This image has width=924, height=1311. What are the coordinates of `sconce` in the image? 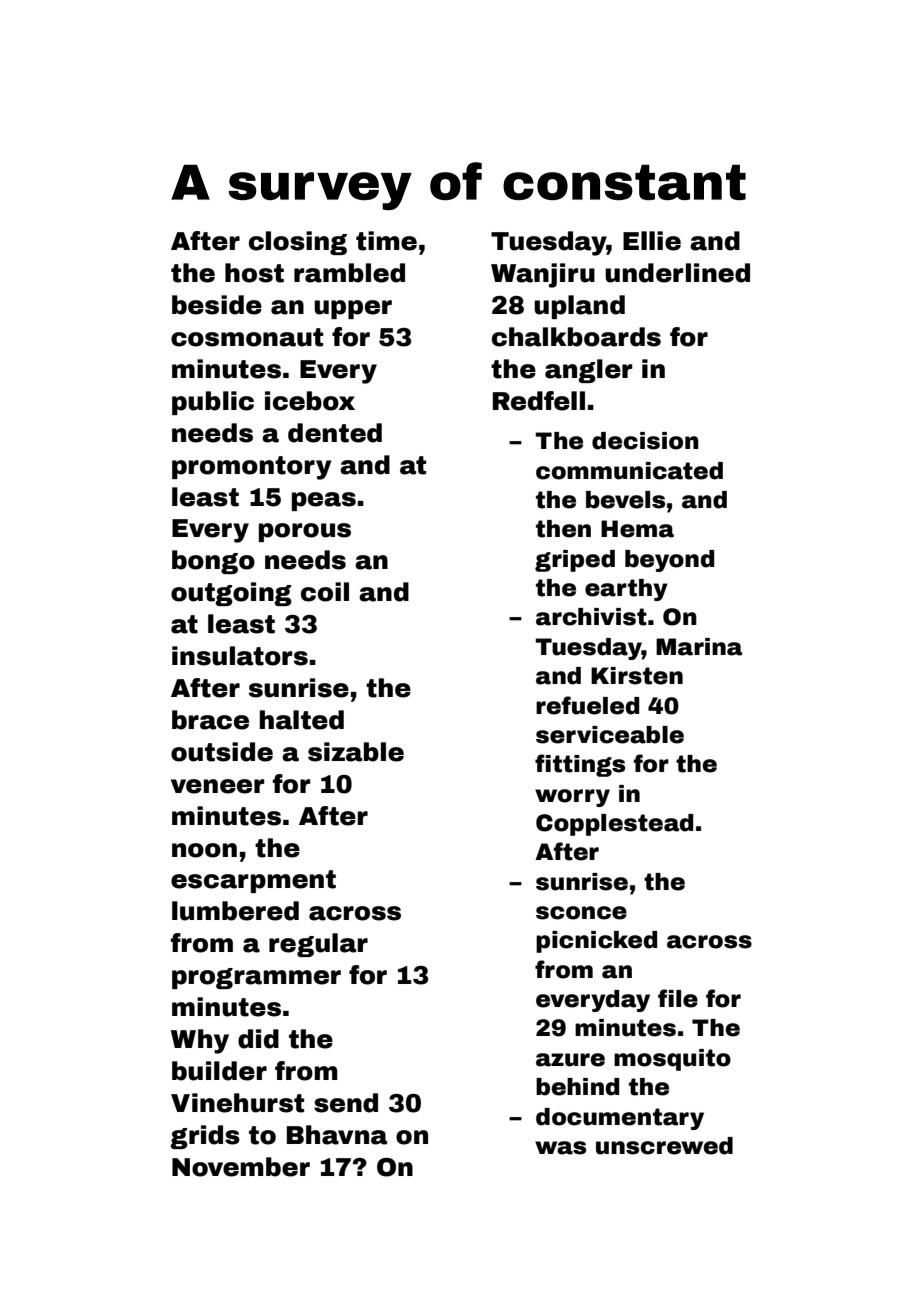 It's located at (581, 913).
